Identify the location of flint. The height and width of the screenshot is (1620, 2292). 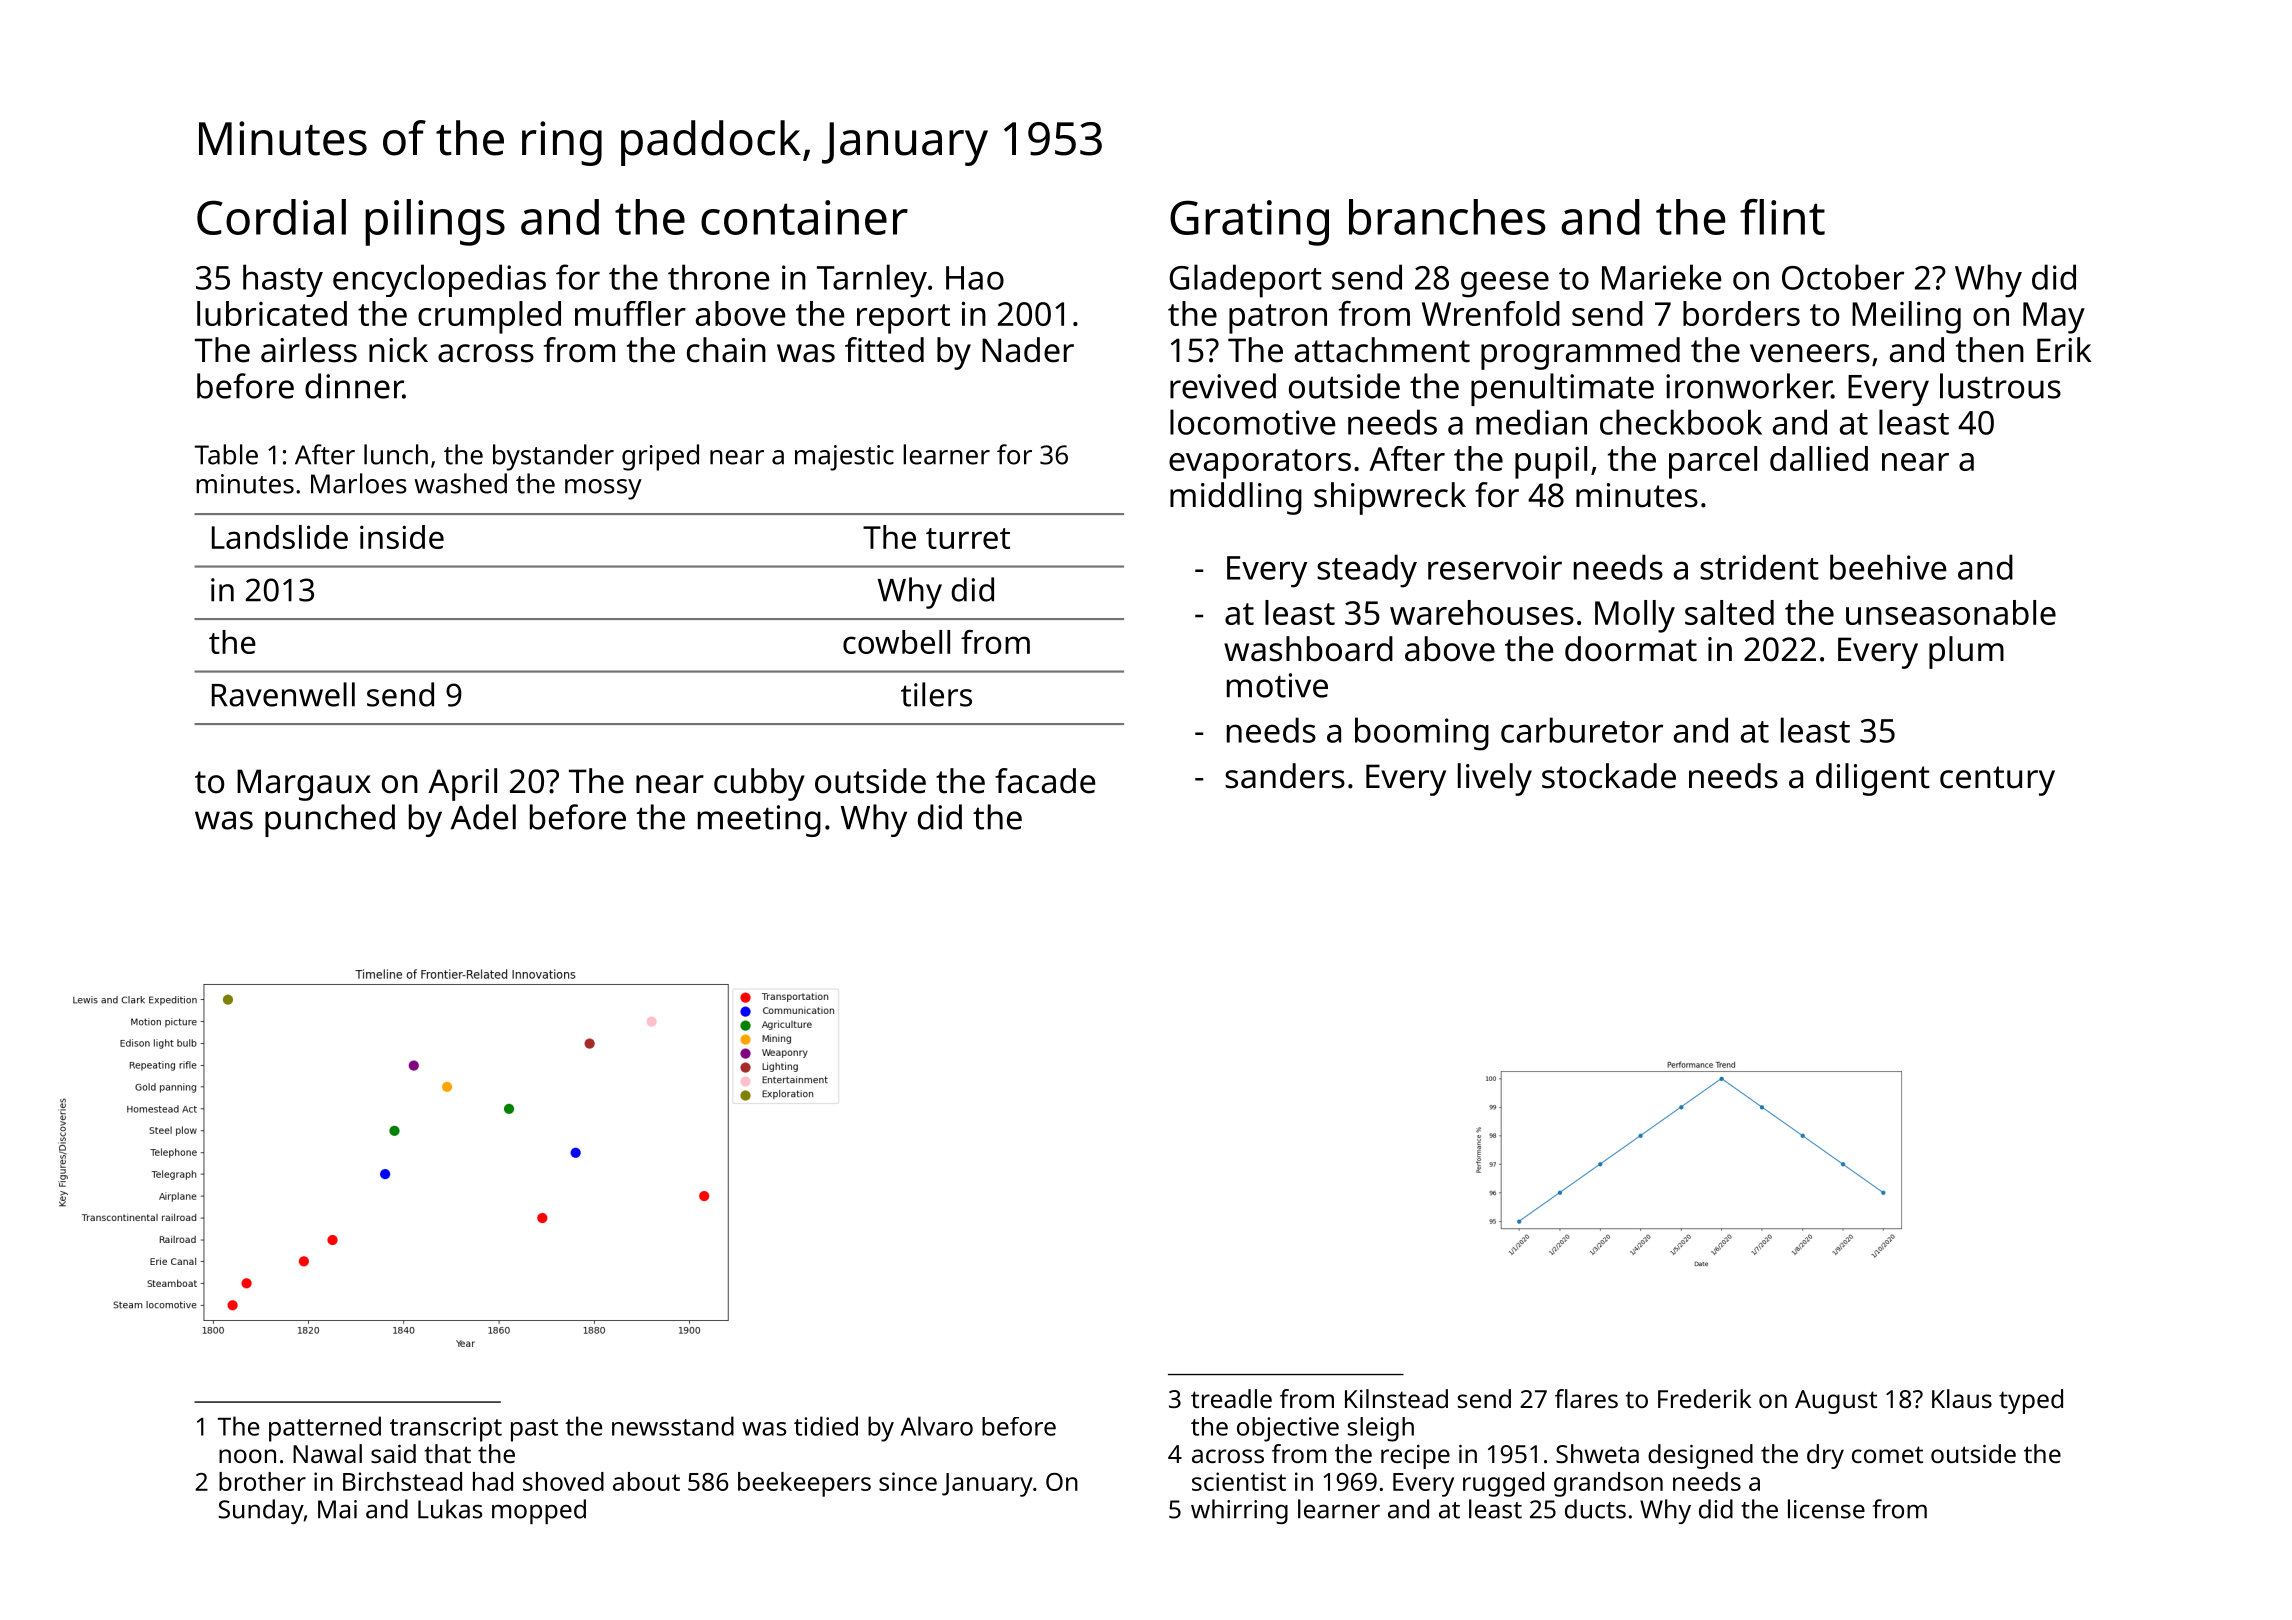
(1782, 217).
